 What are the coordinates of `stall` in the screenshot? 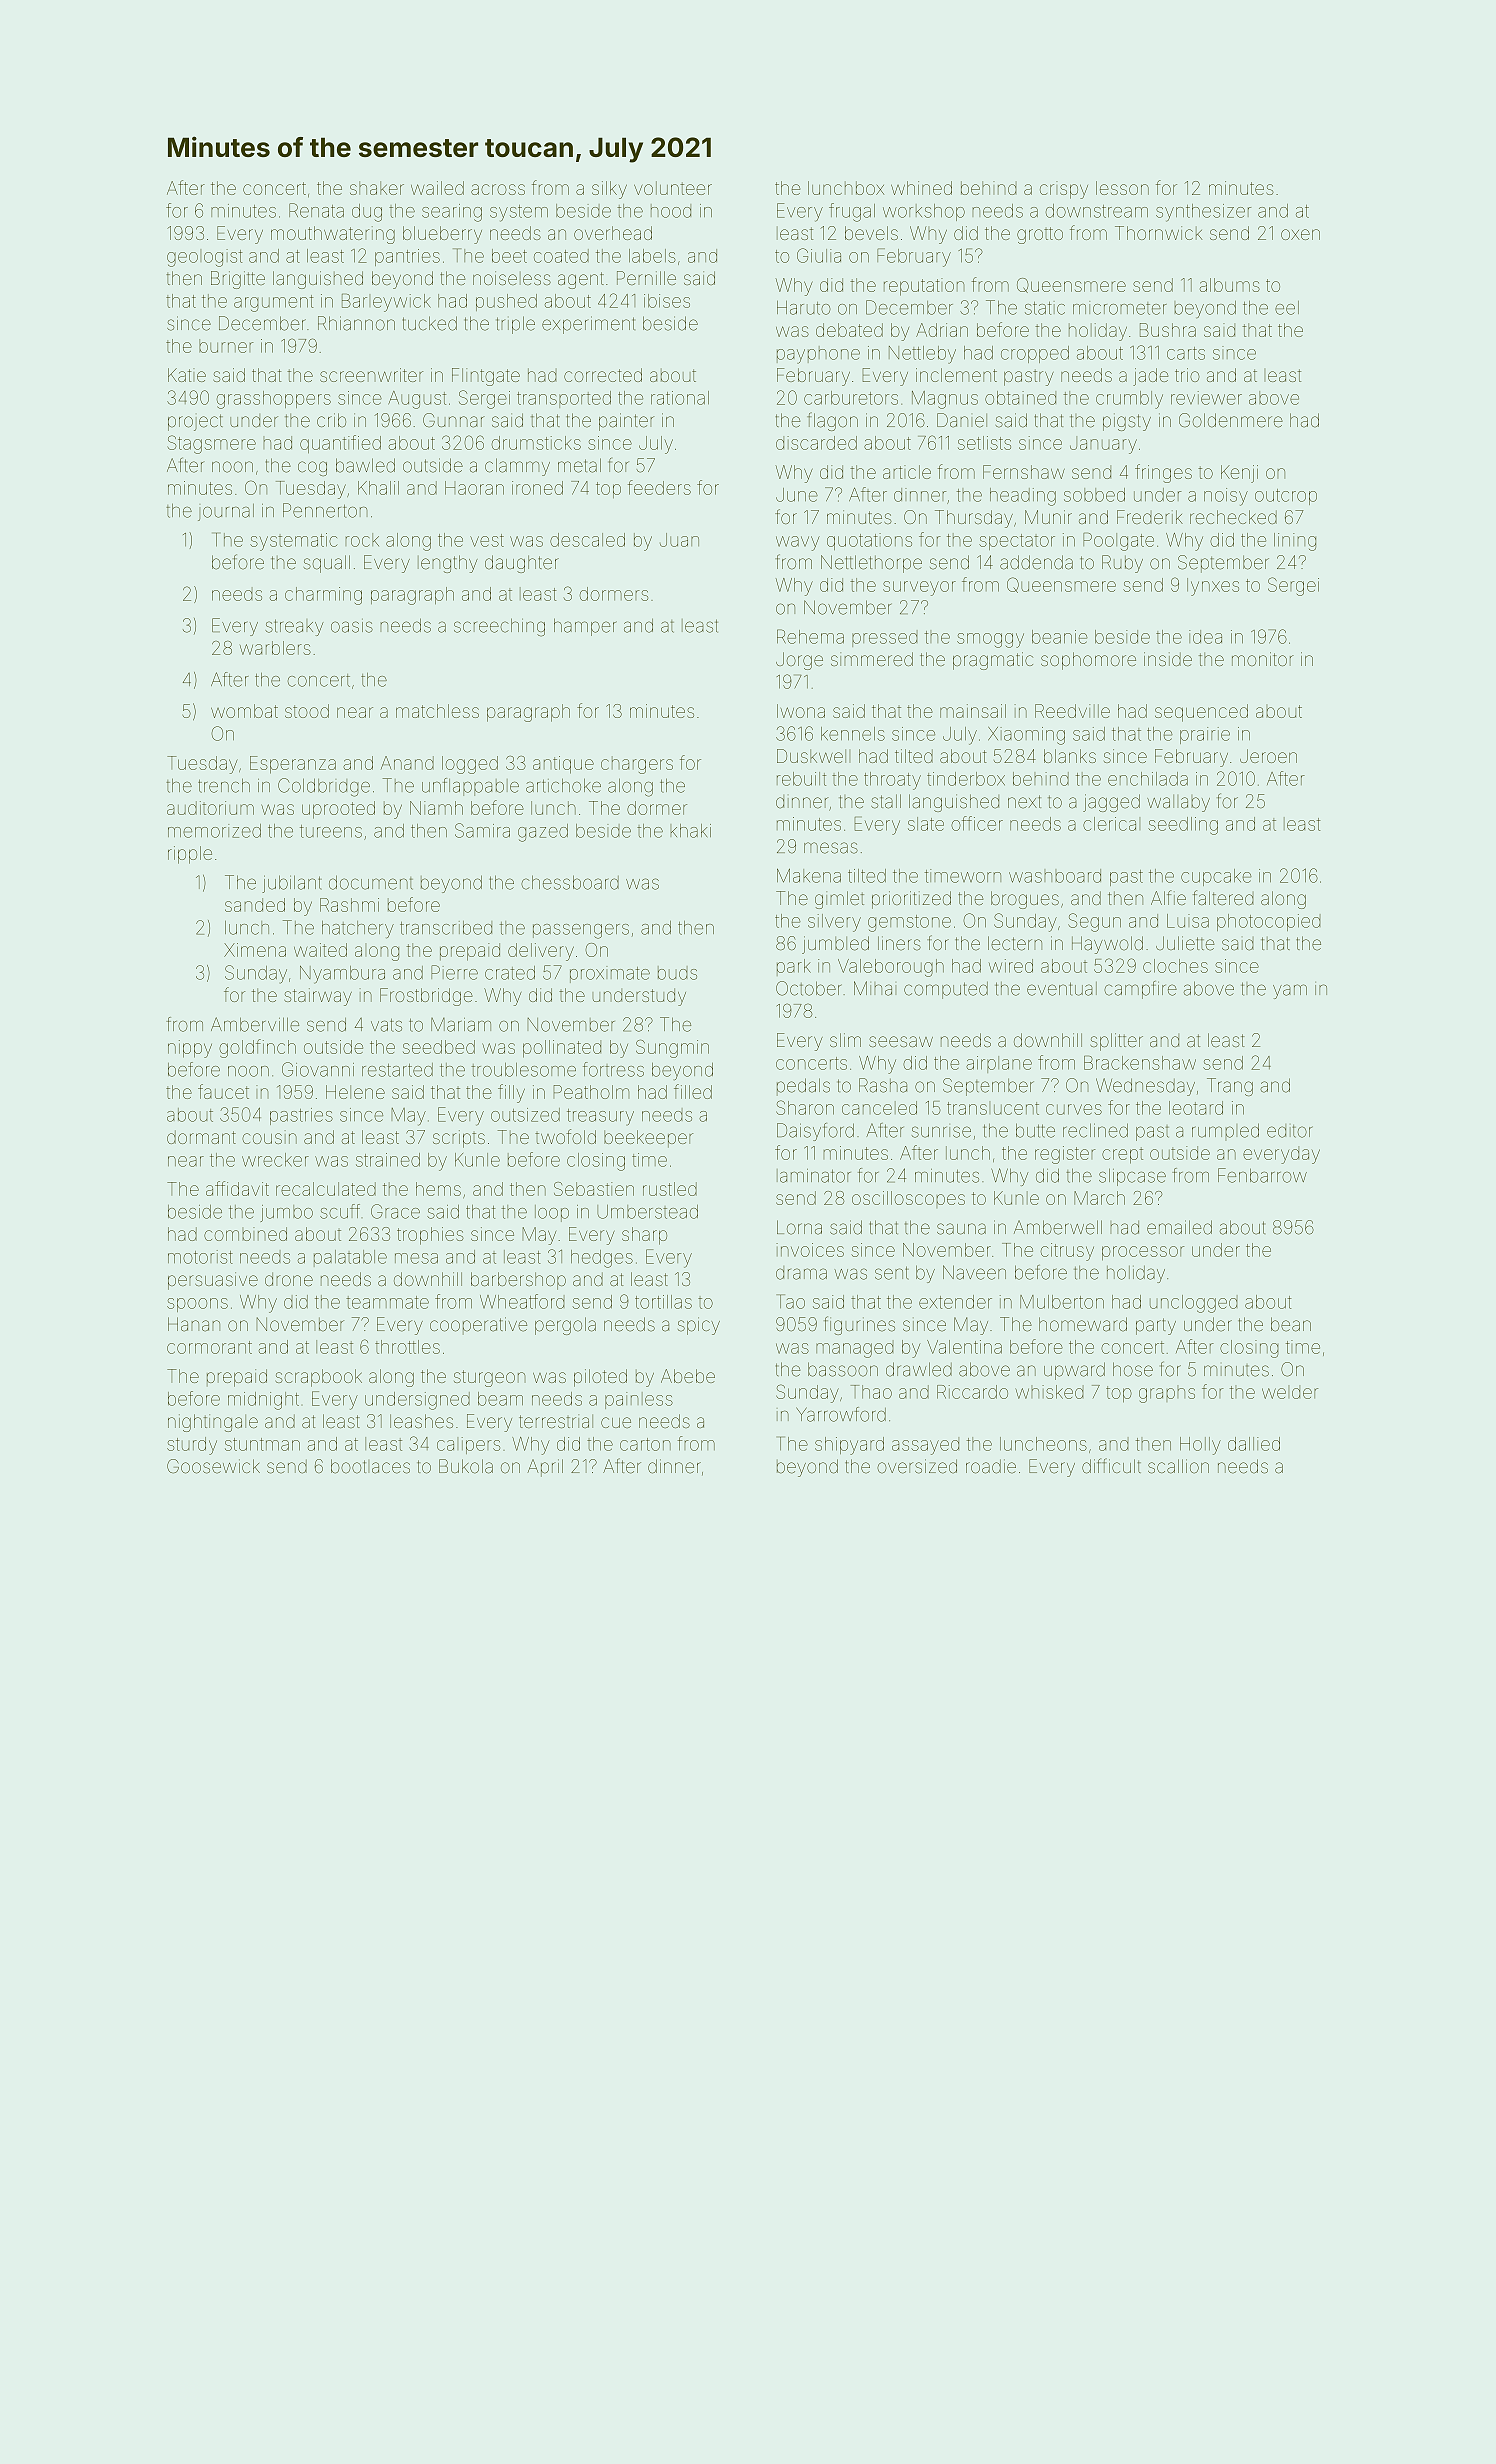 It's located at (886, 801).
